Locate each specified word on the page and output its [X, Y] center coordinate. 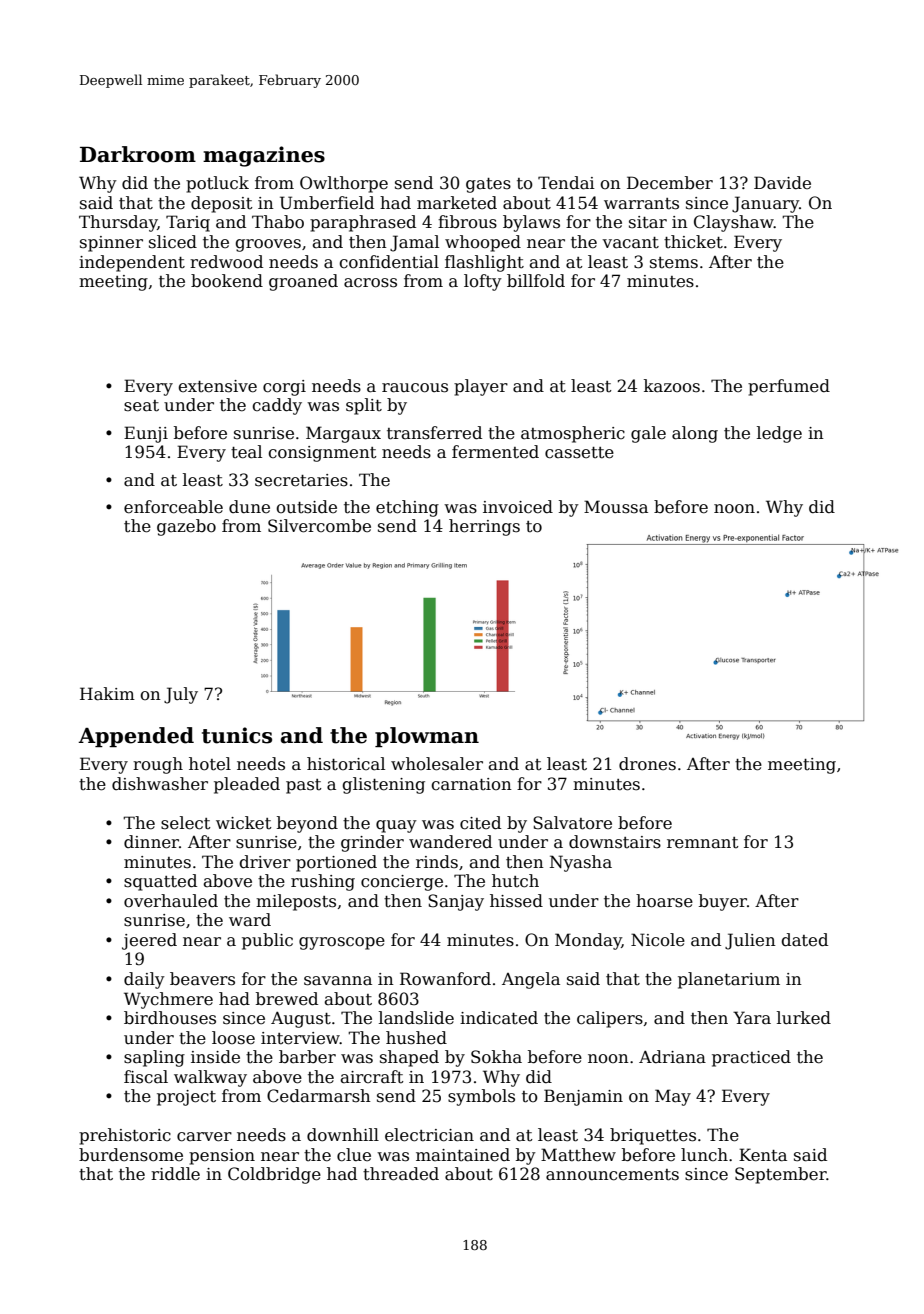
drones [647, 764]
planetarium [729, 980]
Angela [531, 980]
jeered [149, 941]
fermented [495, 452]
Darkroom [138, 154]
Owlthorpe [344, 184]
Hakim [107, 694]
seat [141, 406]
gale [648, 434]
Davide [782, 183]
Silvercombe [319, 526]
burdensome [131, 1155]
